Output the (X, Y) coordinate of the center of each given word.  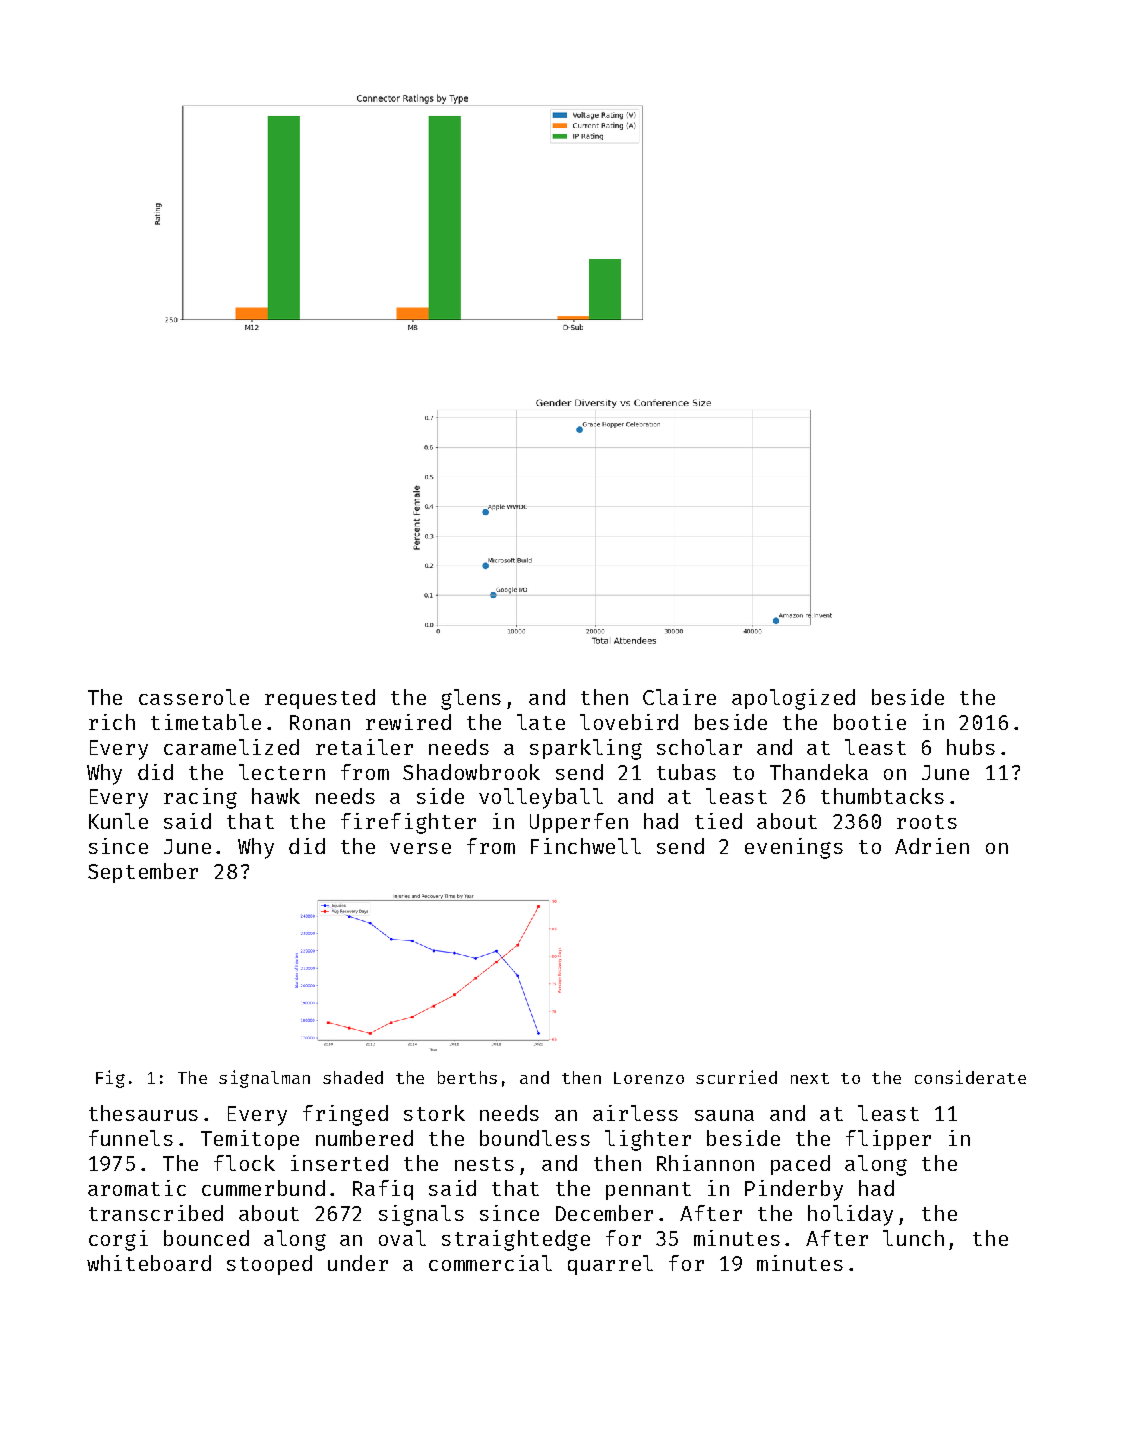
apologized (793, 699)
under (358, 1263)
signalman (264, 1079)
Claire (679, 697)
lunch (913, 1238)
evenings (794, 848)
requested (320, 699)
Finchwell (586, 846)
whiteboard (149, 1263)
